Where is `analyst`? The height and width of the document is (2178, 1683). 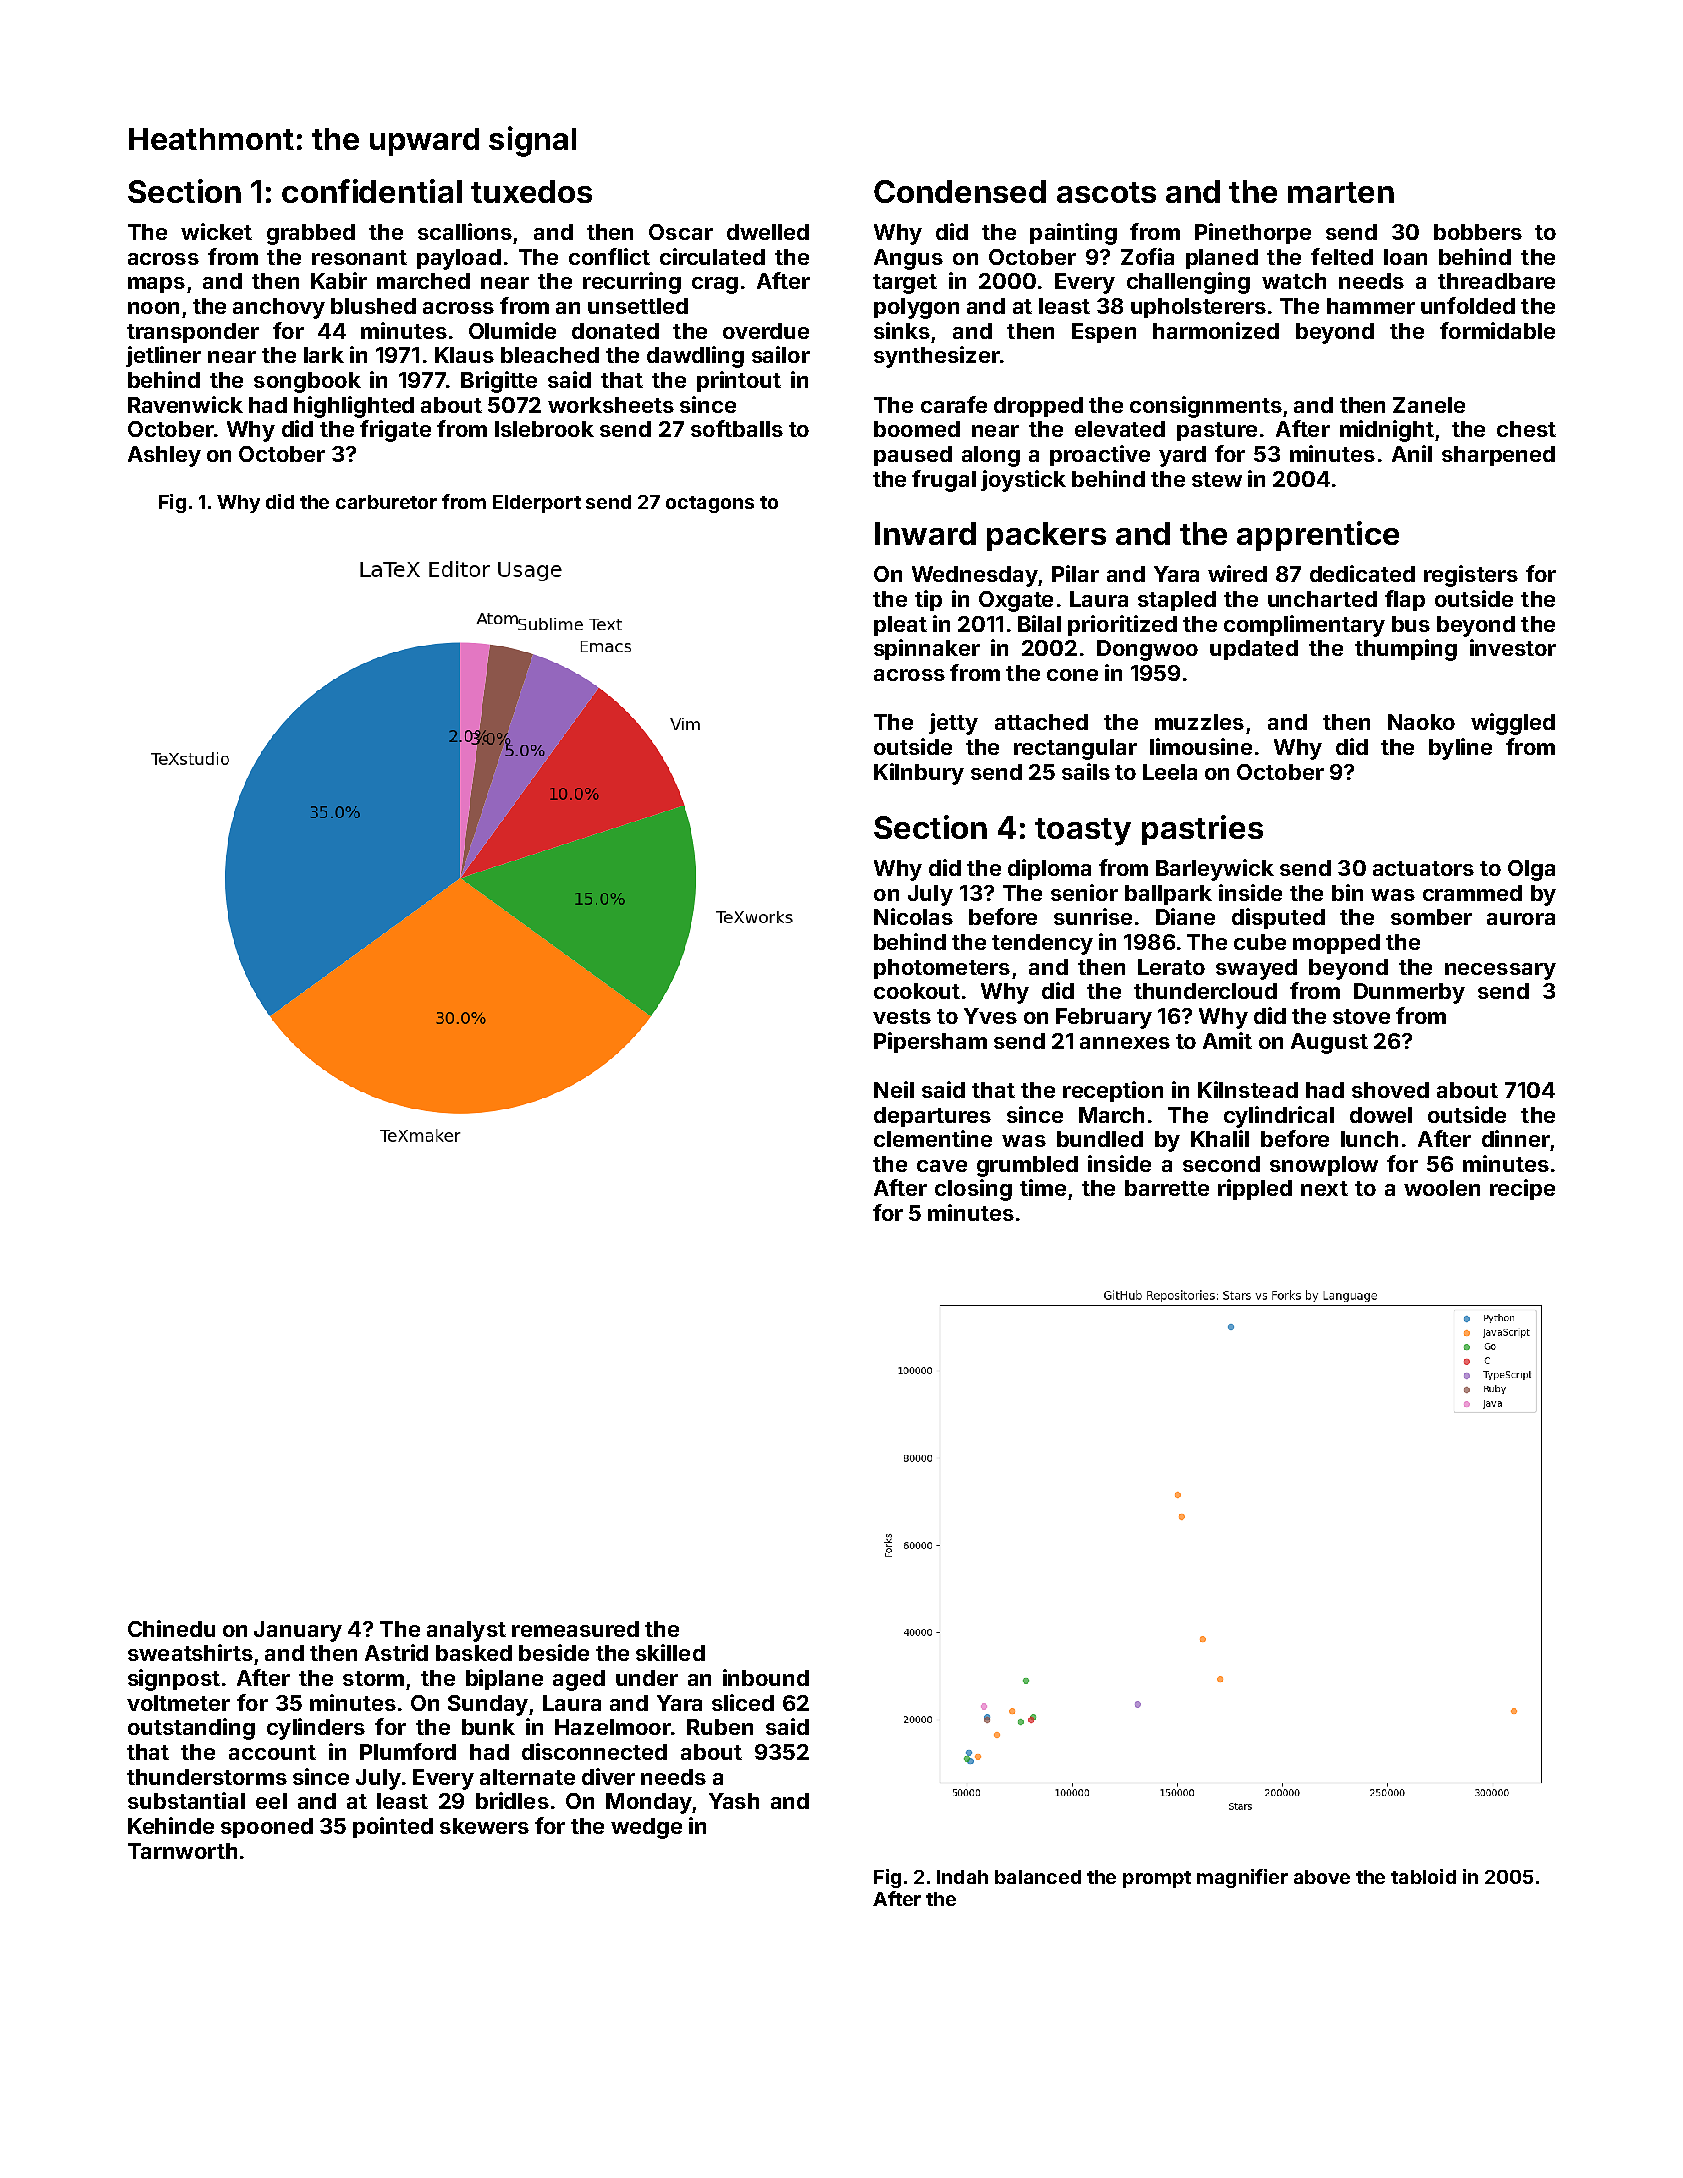 analyst is located at coordinates (466, 1631).
